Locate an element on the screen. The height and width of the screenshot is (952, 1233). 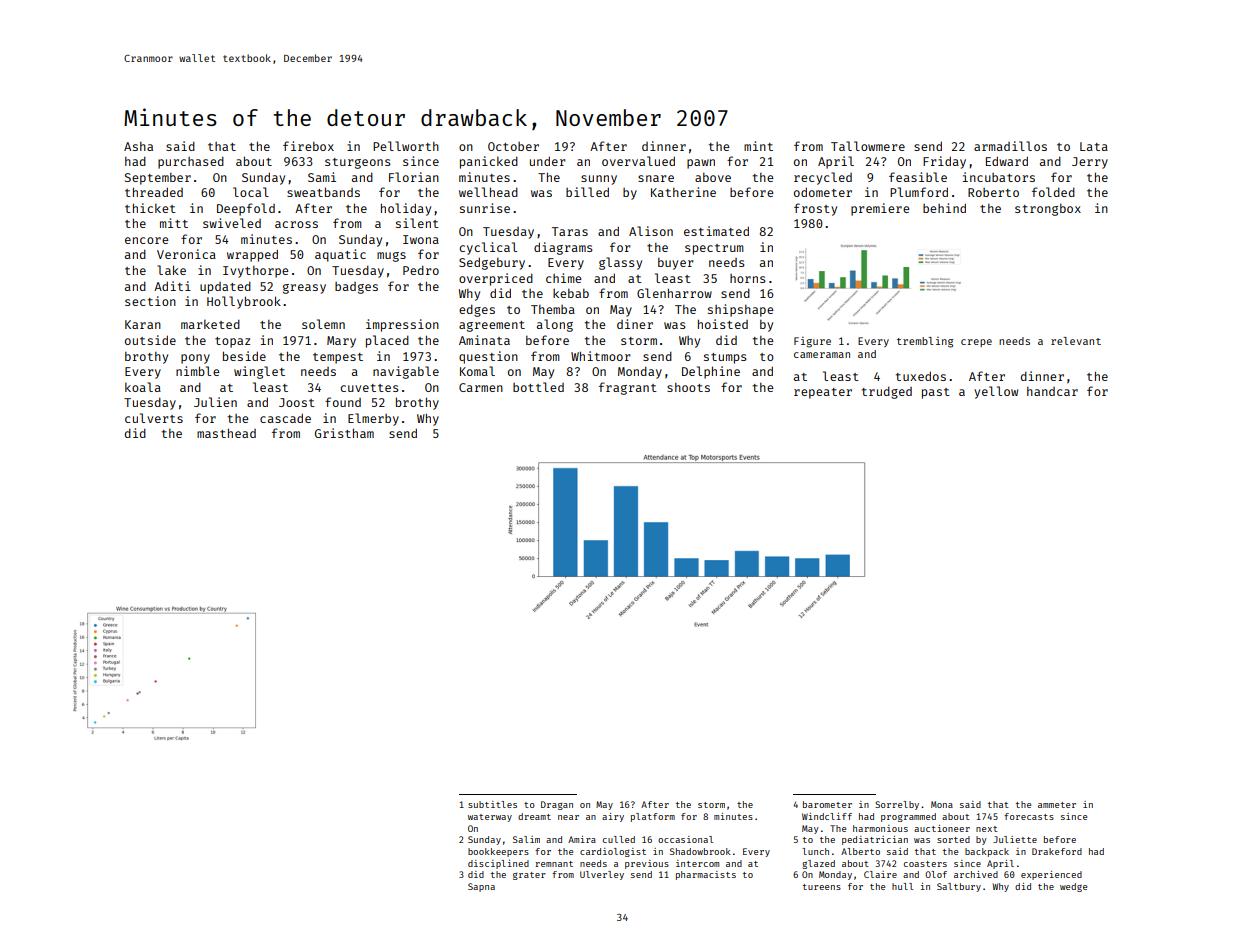
Dragan is located at coordinates (557, 805).
